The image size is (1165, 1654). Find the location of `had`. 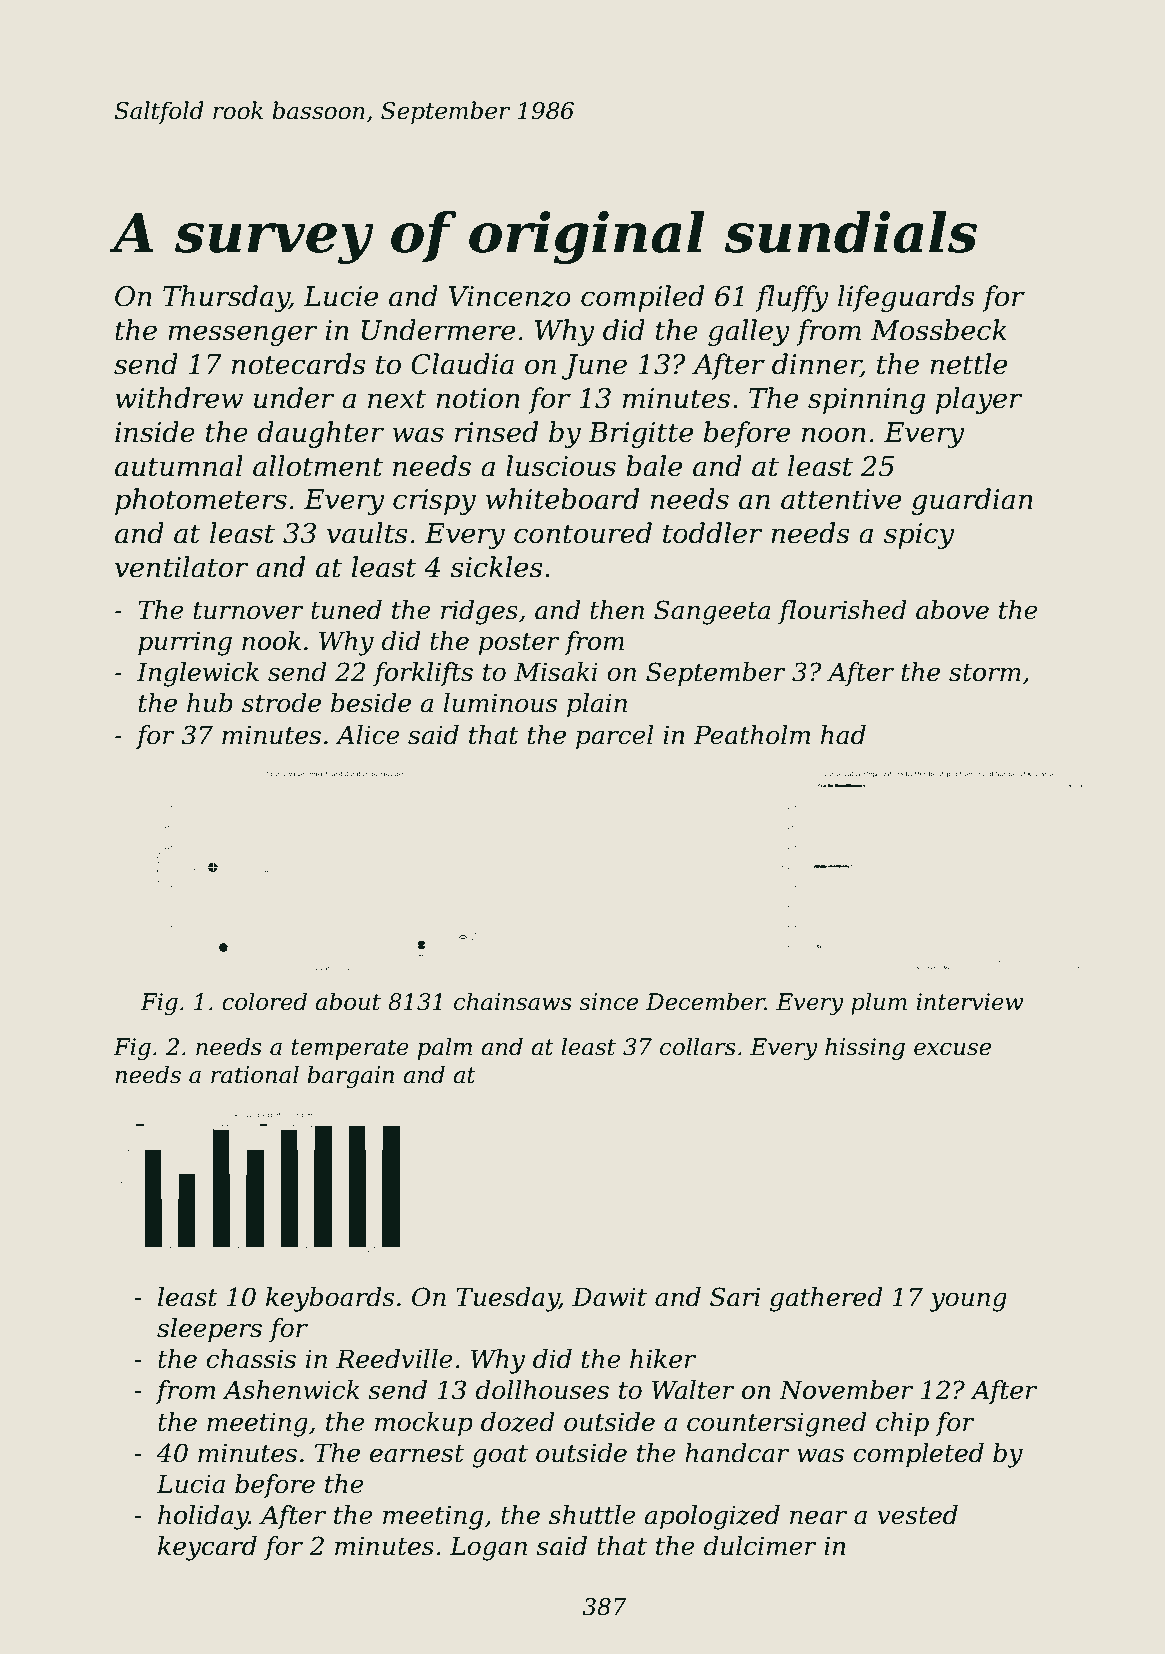

had is located at coordinates (843, 735).
